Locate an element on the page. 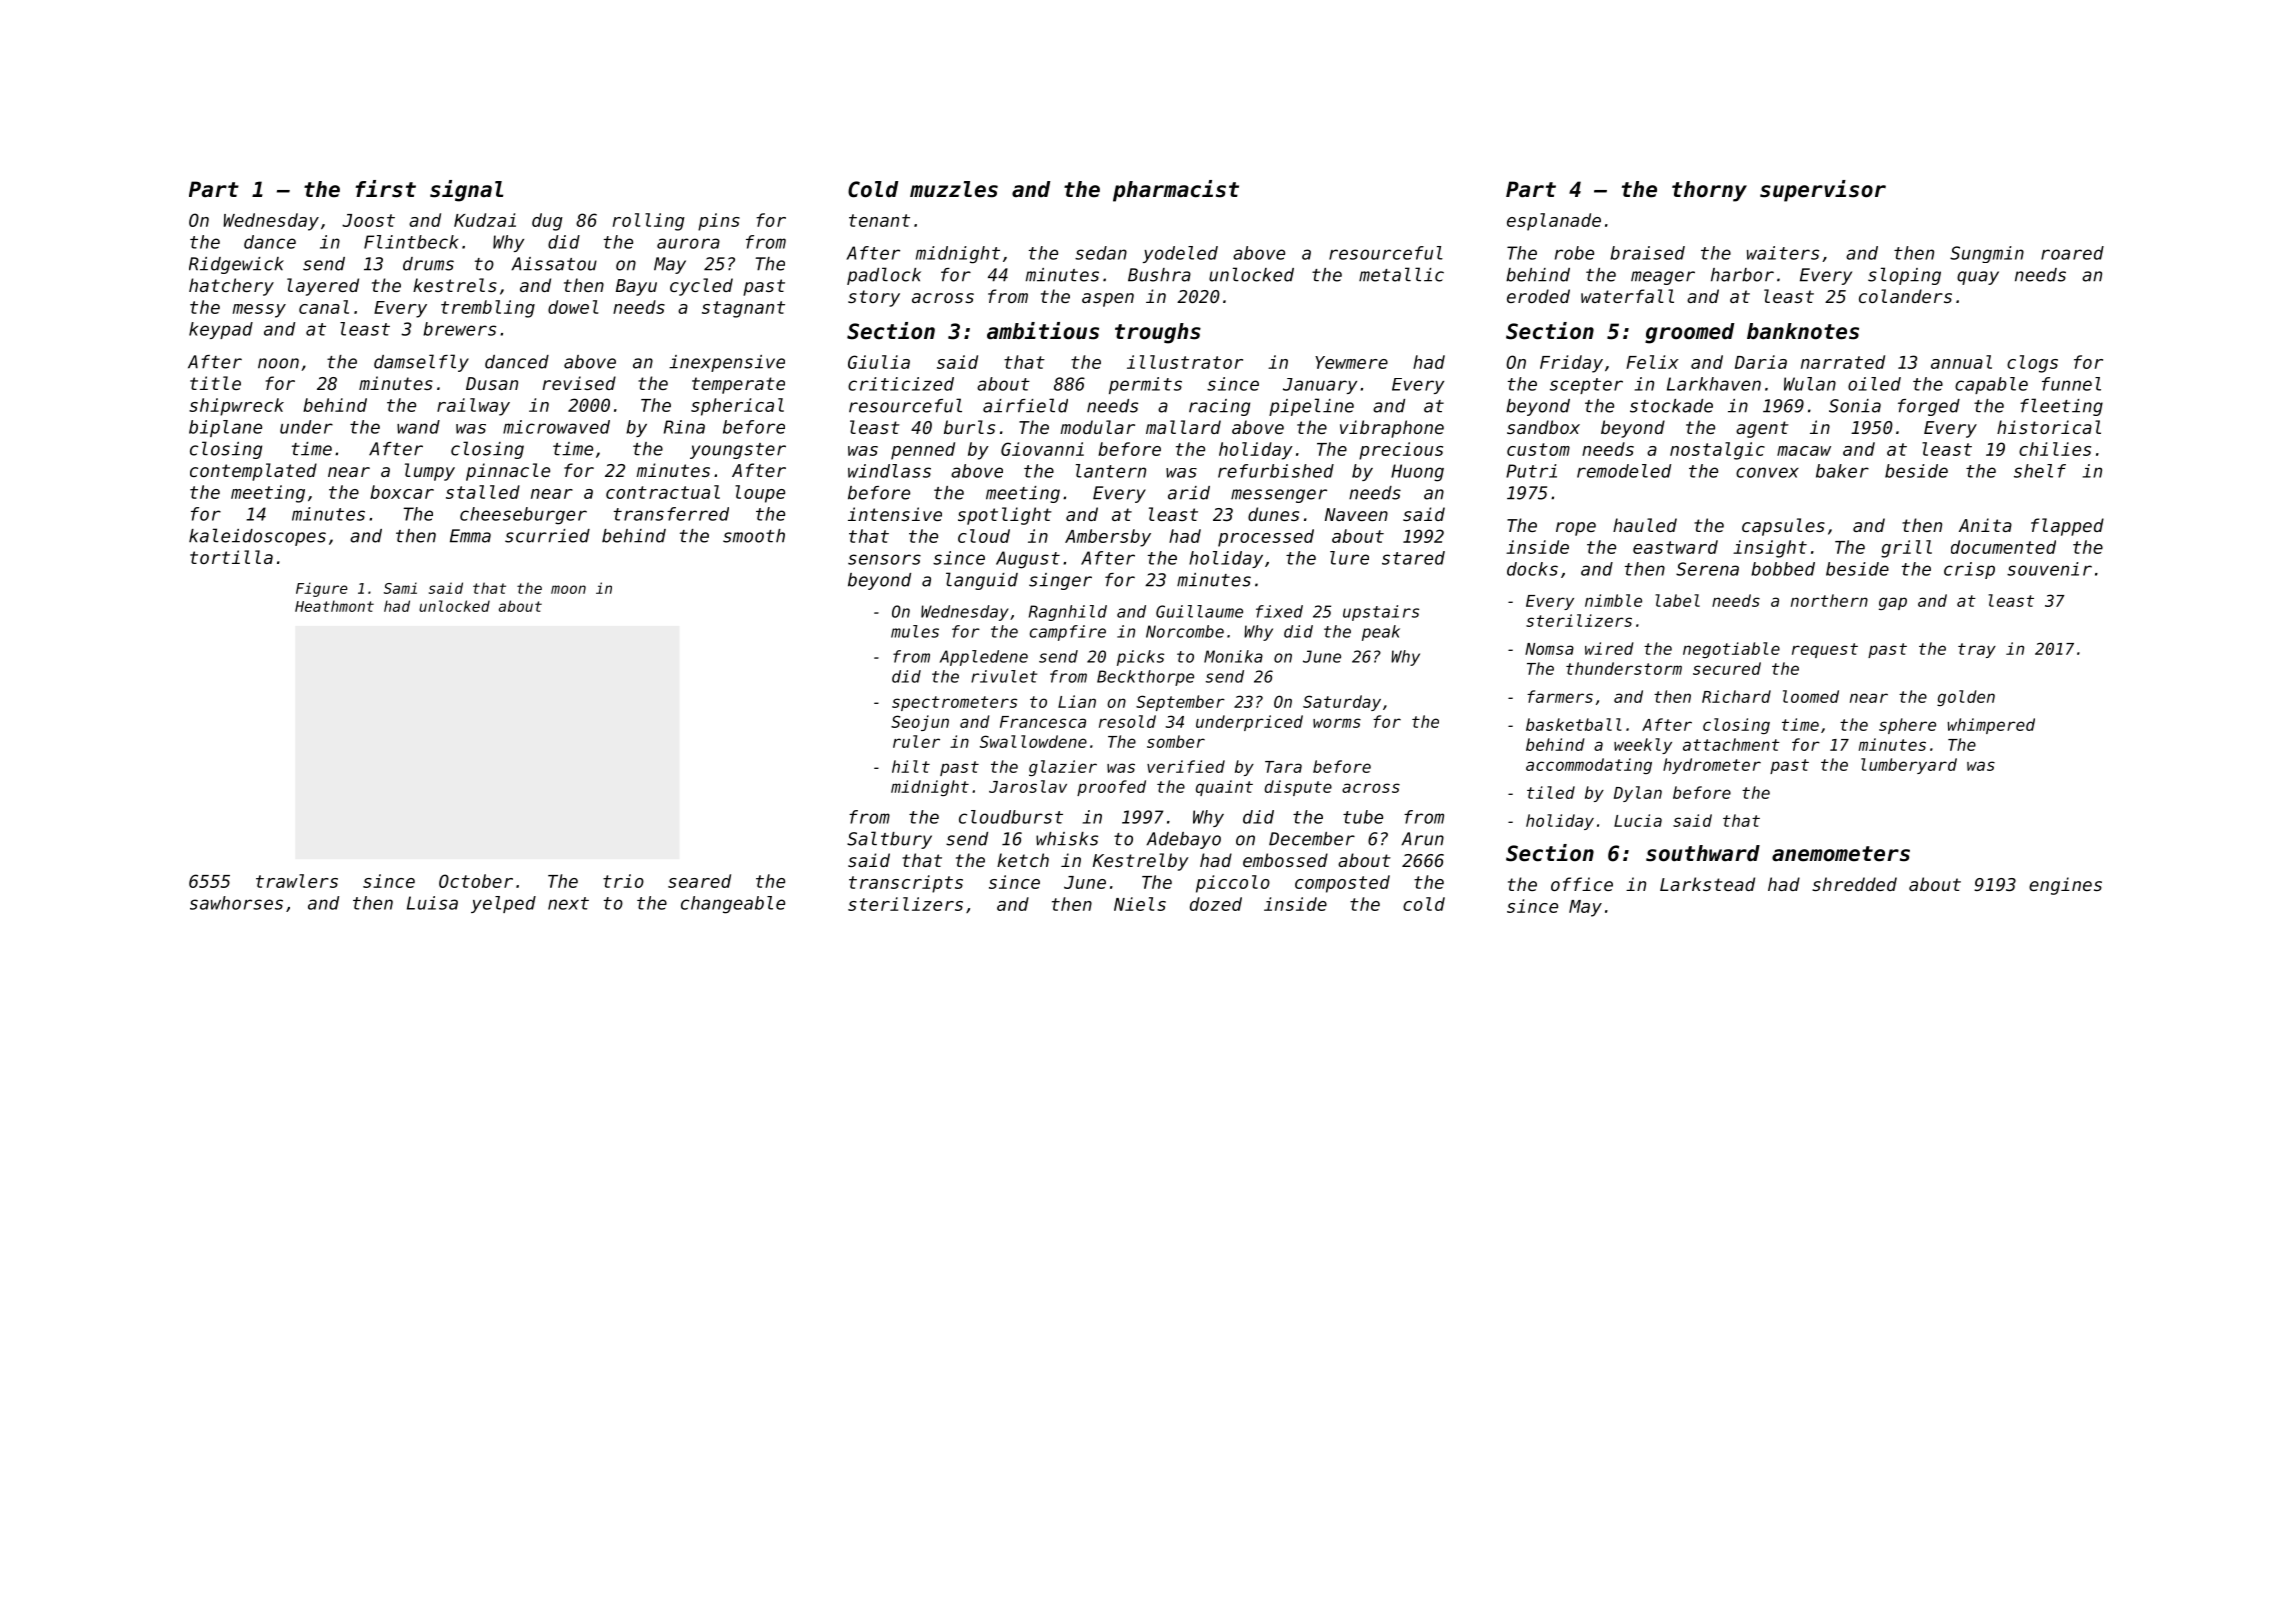 The image size is (2292, 1620). peak is located at coordinates (1381, 633).
